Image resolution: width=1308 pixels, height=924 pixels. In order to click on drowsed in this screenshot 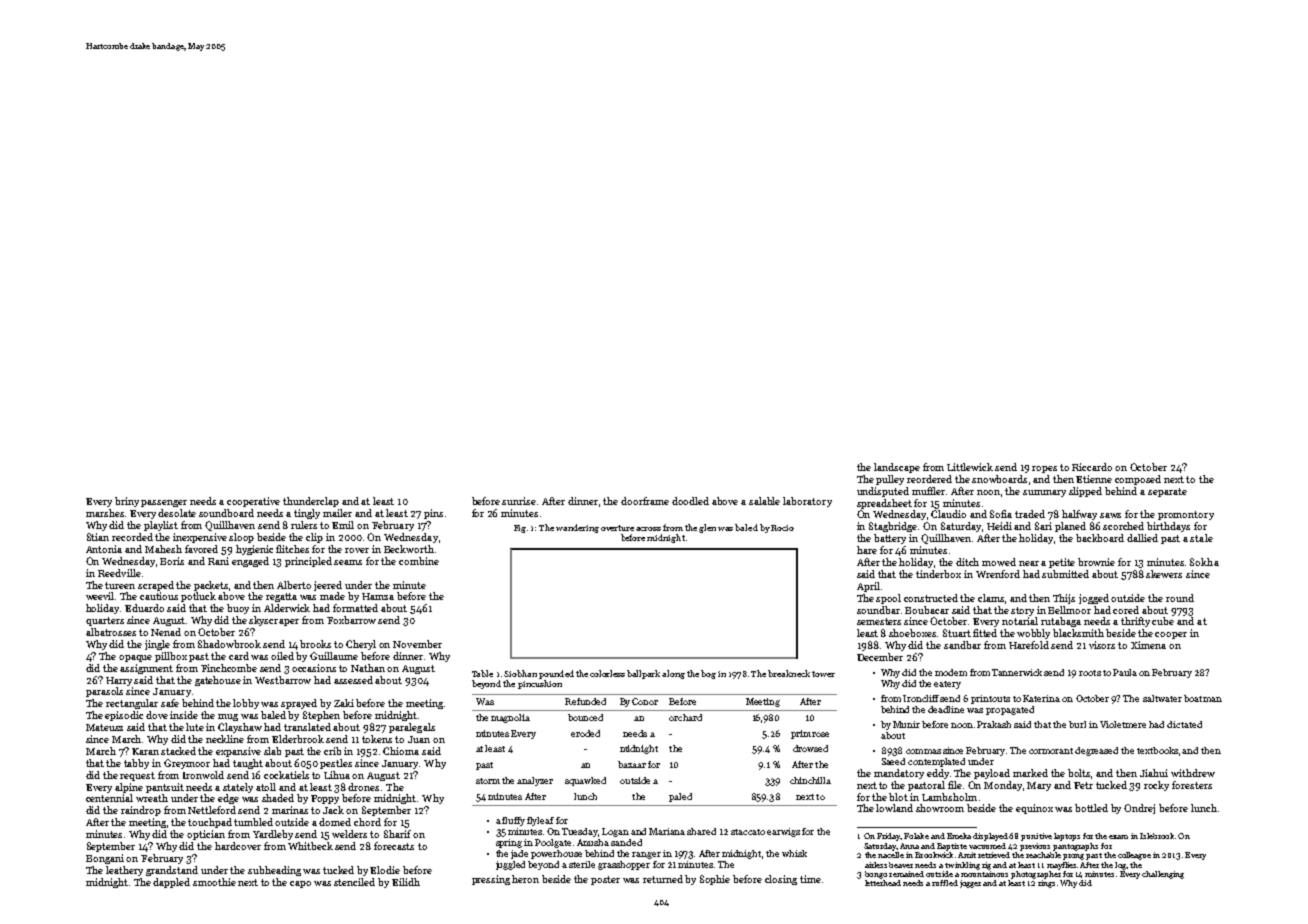, I will do `click(810, 748)`.
